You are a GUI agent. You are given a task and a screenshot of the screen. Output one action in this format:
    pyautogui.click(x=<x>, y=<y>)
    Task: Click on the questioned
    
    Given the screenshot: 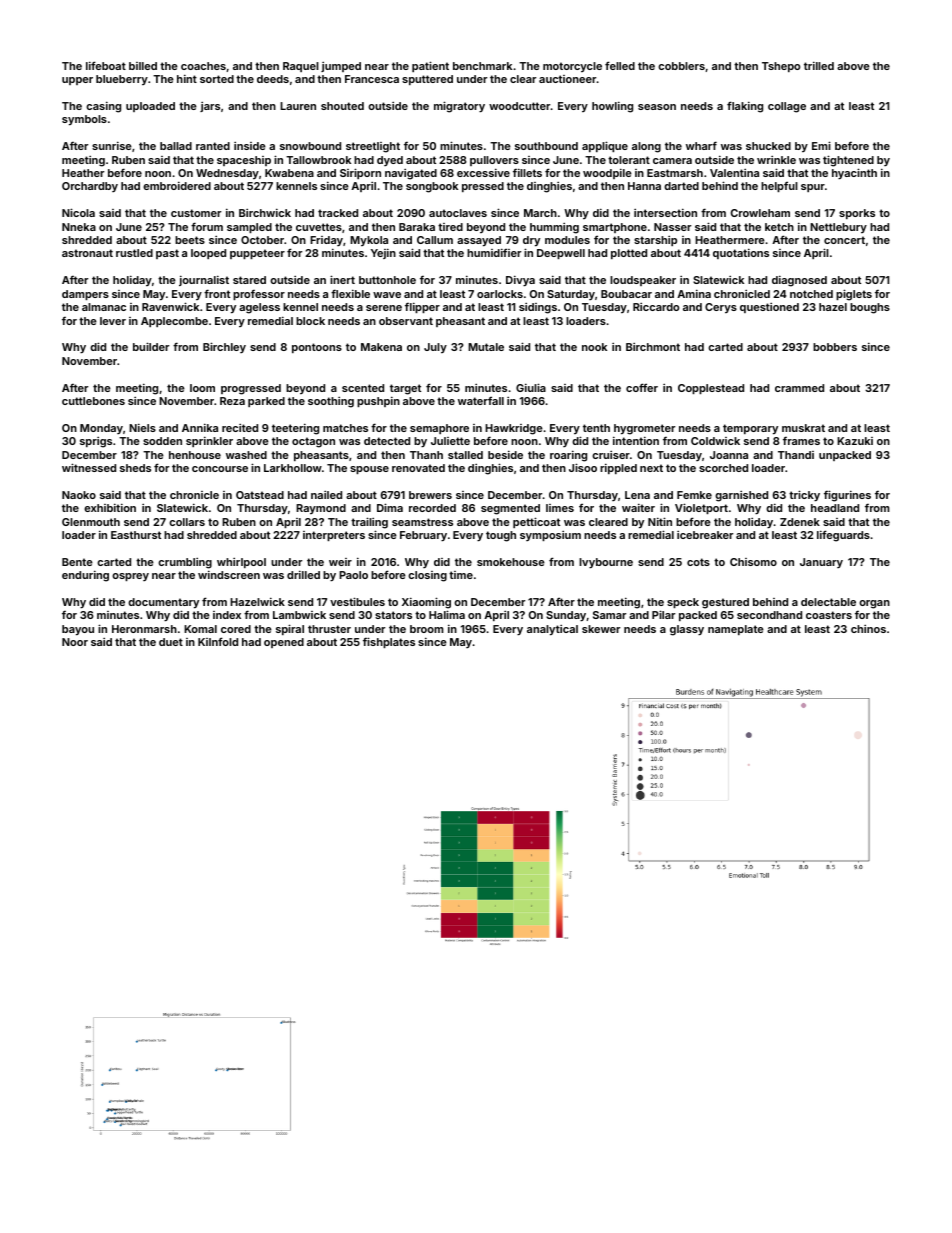 What is the action you would take?
    pyautogui.click(x=769, y=307)
